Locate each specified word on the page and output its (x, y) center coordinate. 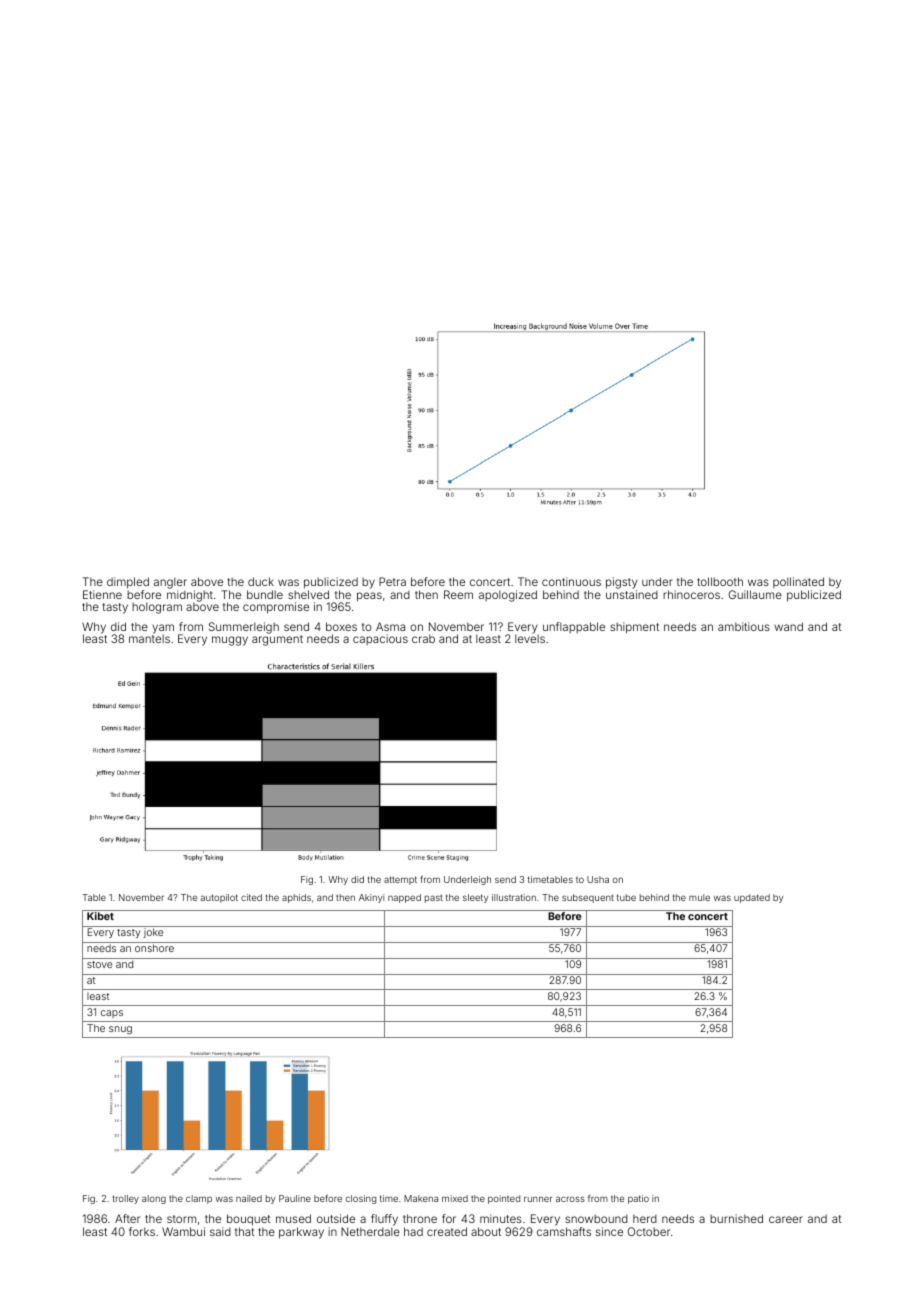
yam (163, 629)
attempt (400, 880)
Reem (458, 594)
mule (699, 897)
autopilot (219, 898)
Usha (598, 879)
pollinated (798, 582)
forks (142, 1231)
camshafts (564, 1231)
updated (752, 898)
